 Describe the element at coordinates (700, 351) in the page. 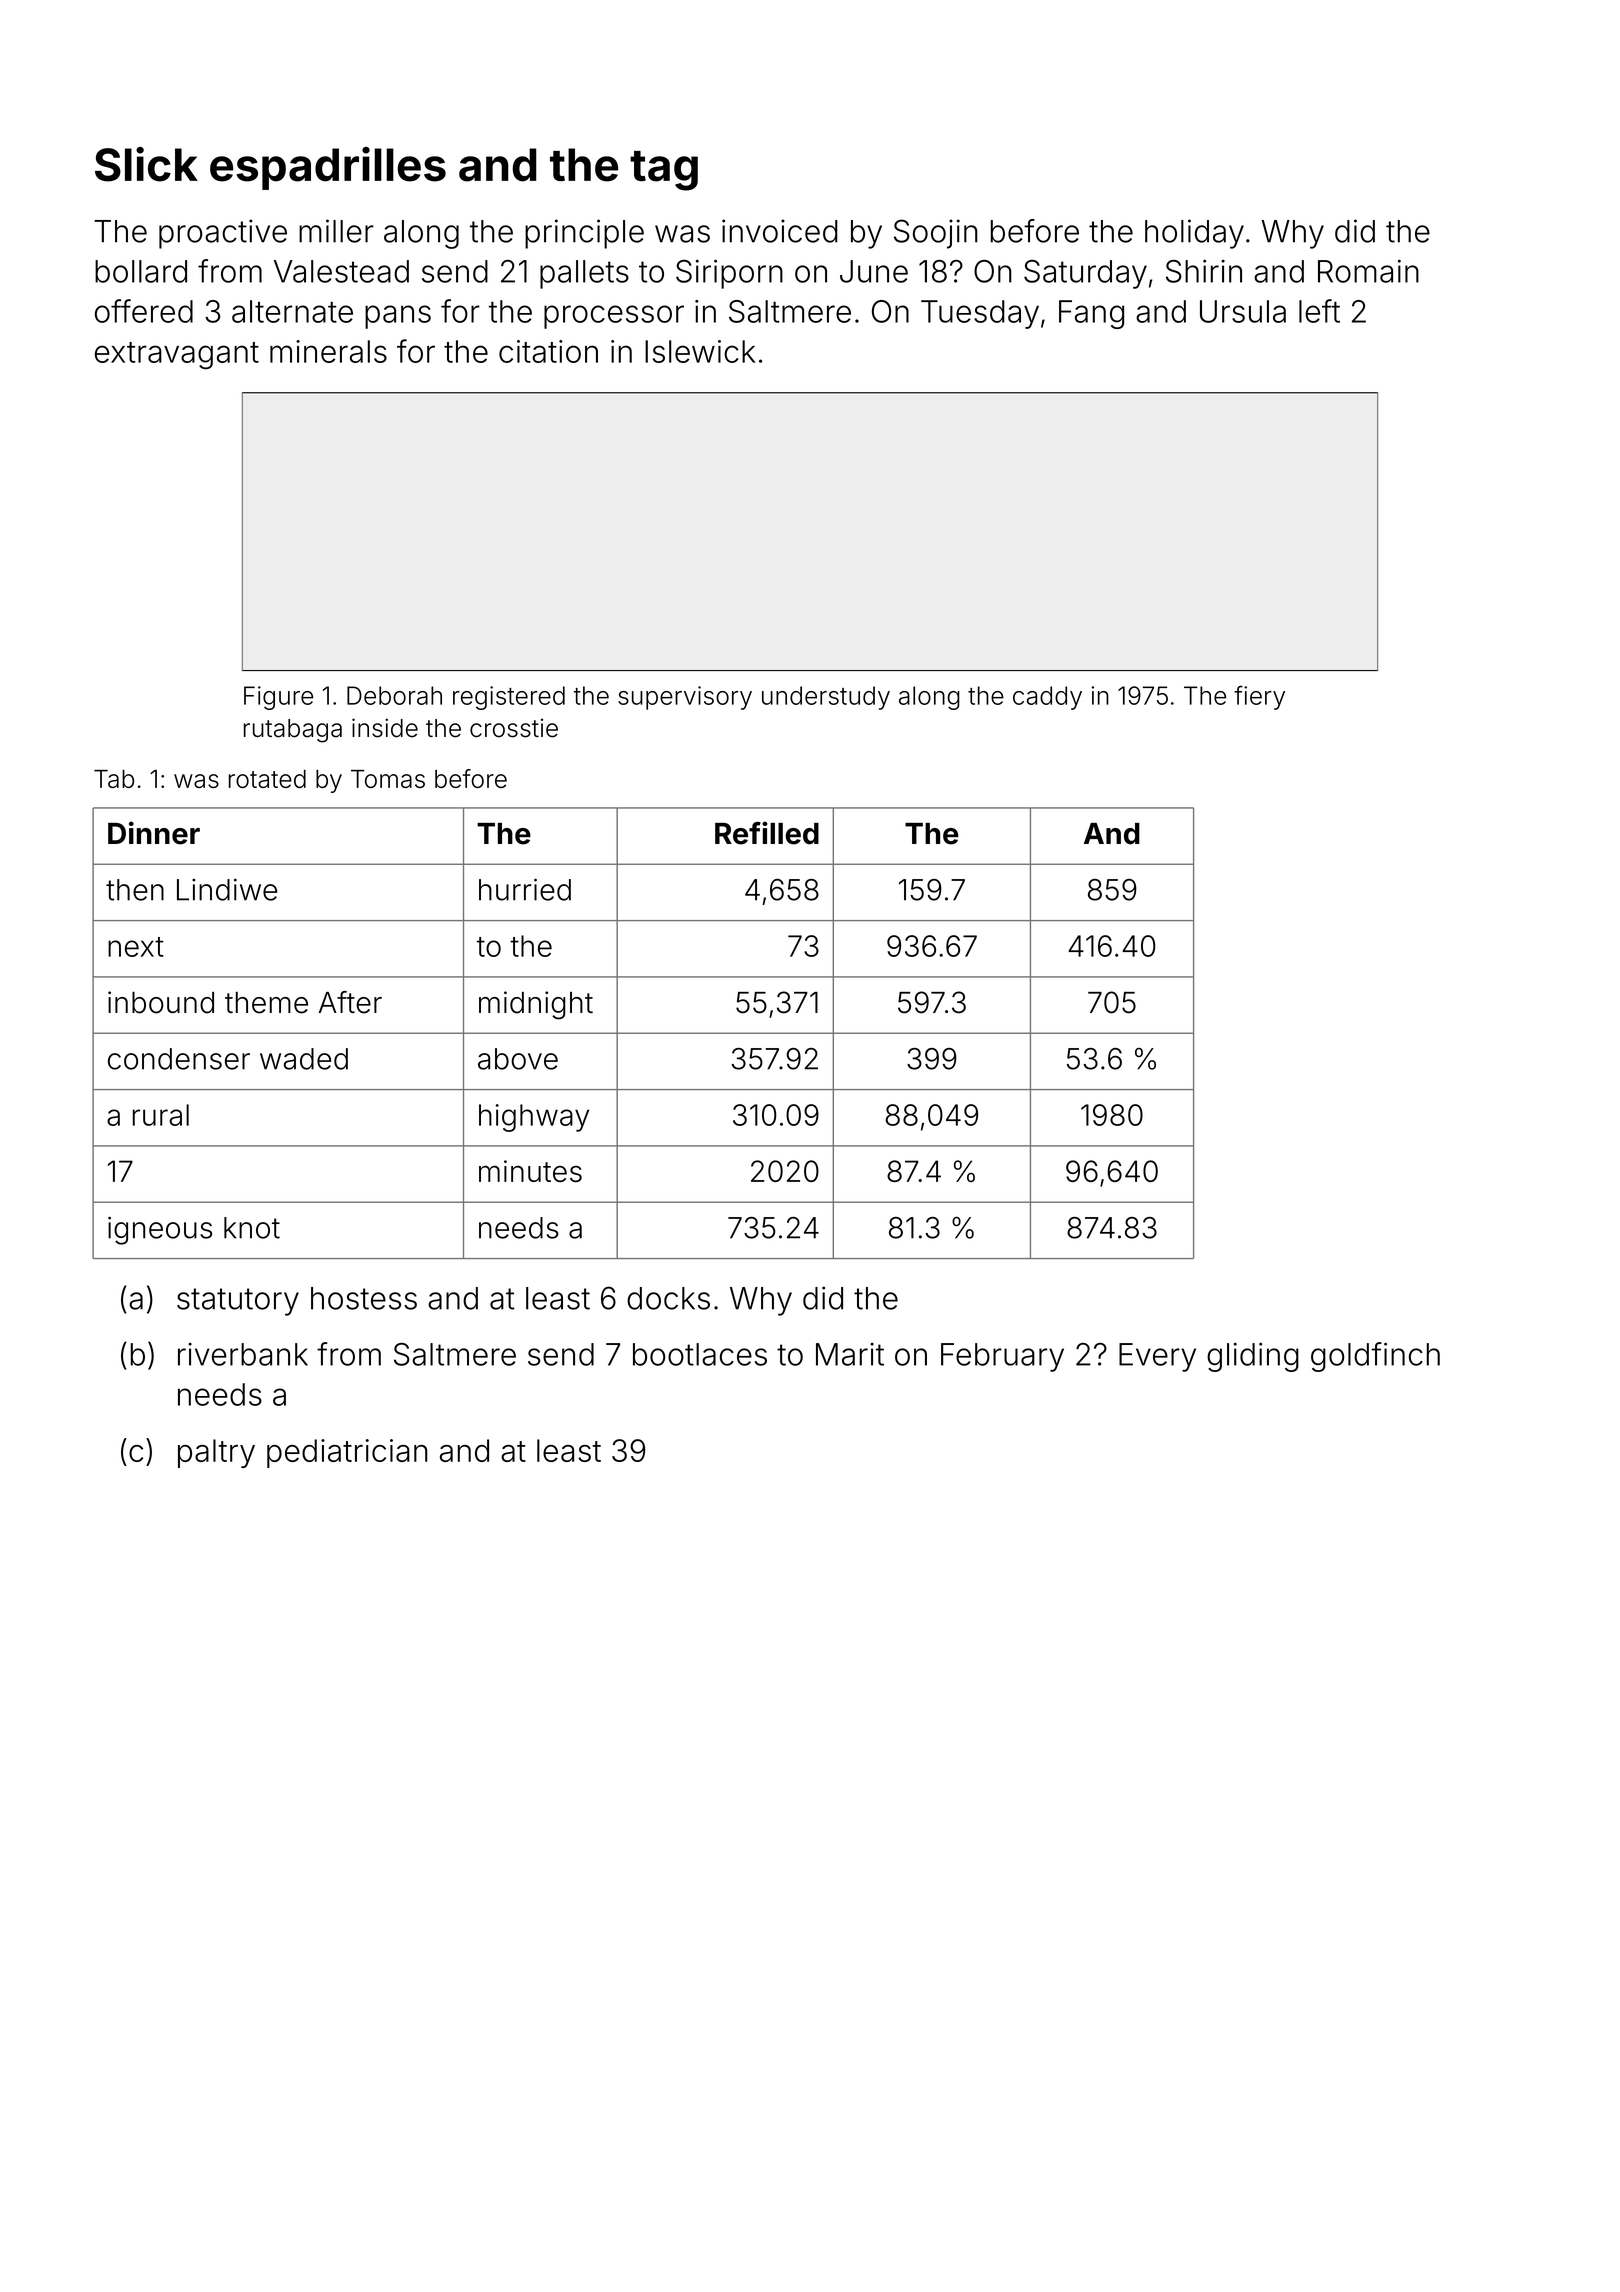

I see `Islewick` at that location.
